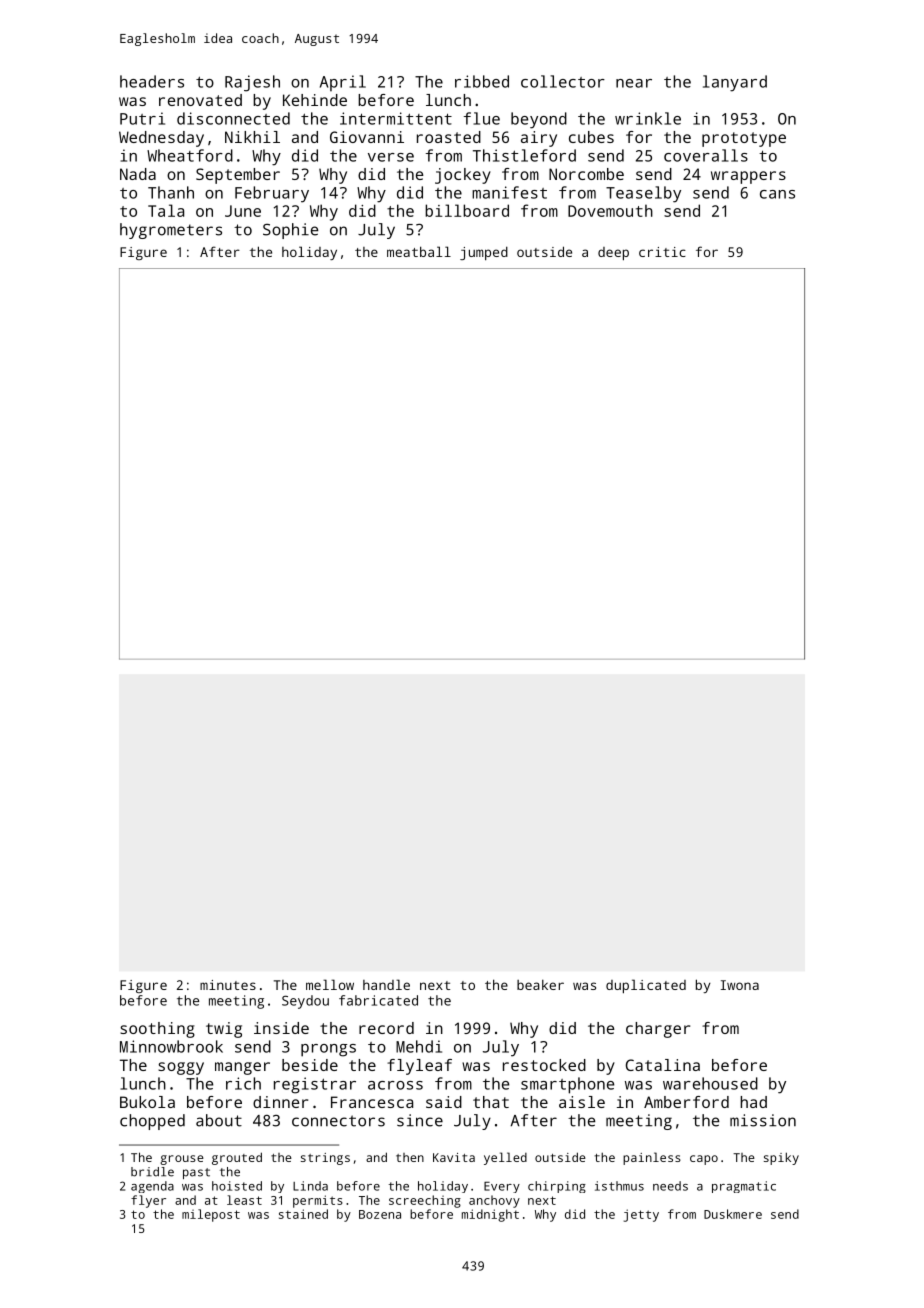  I want to click on roasted, so click(449, 137).
